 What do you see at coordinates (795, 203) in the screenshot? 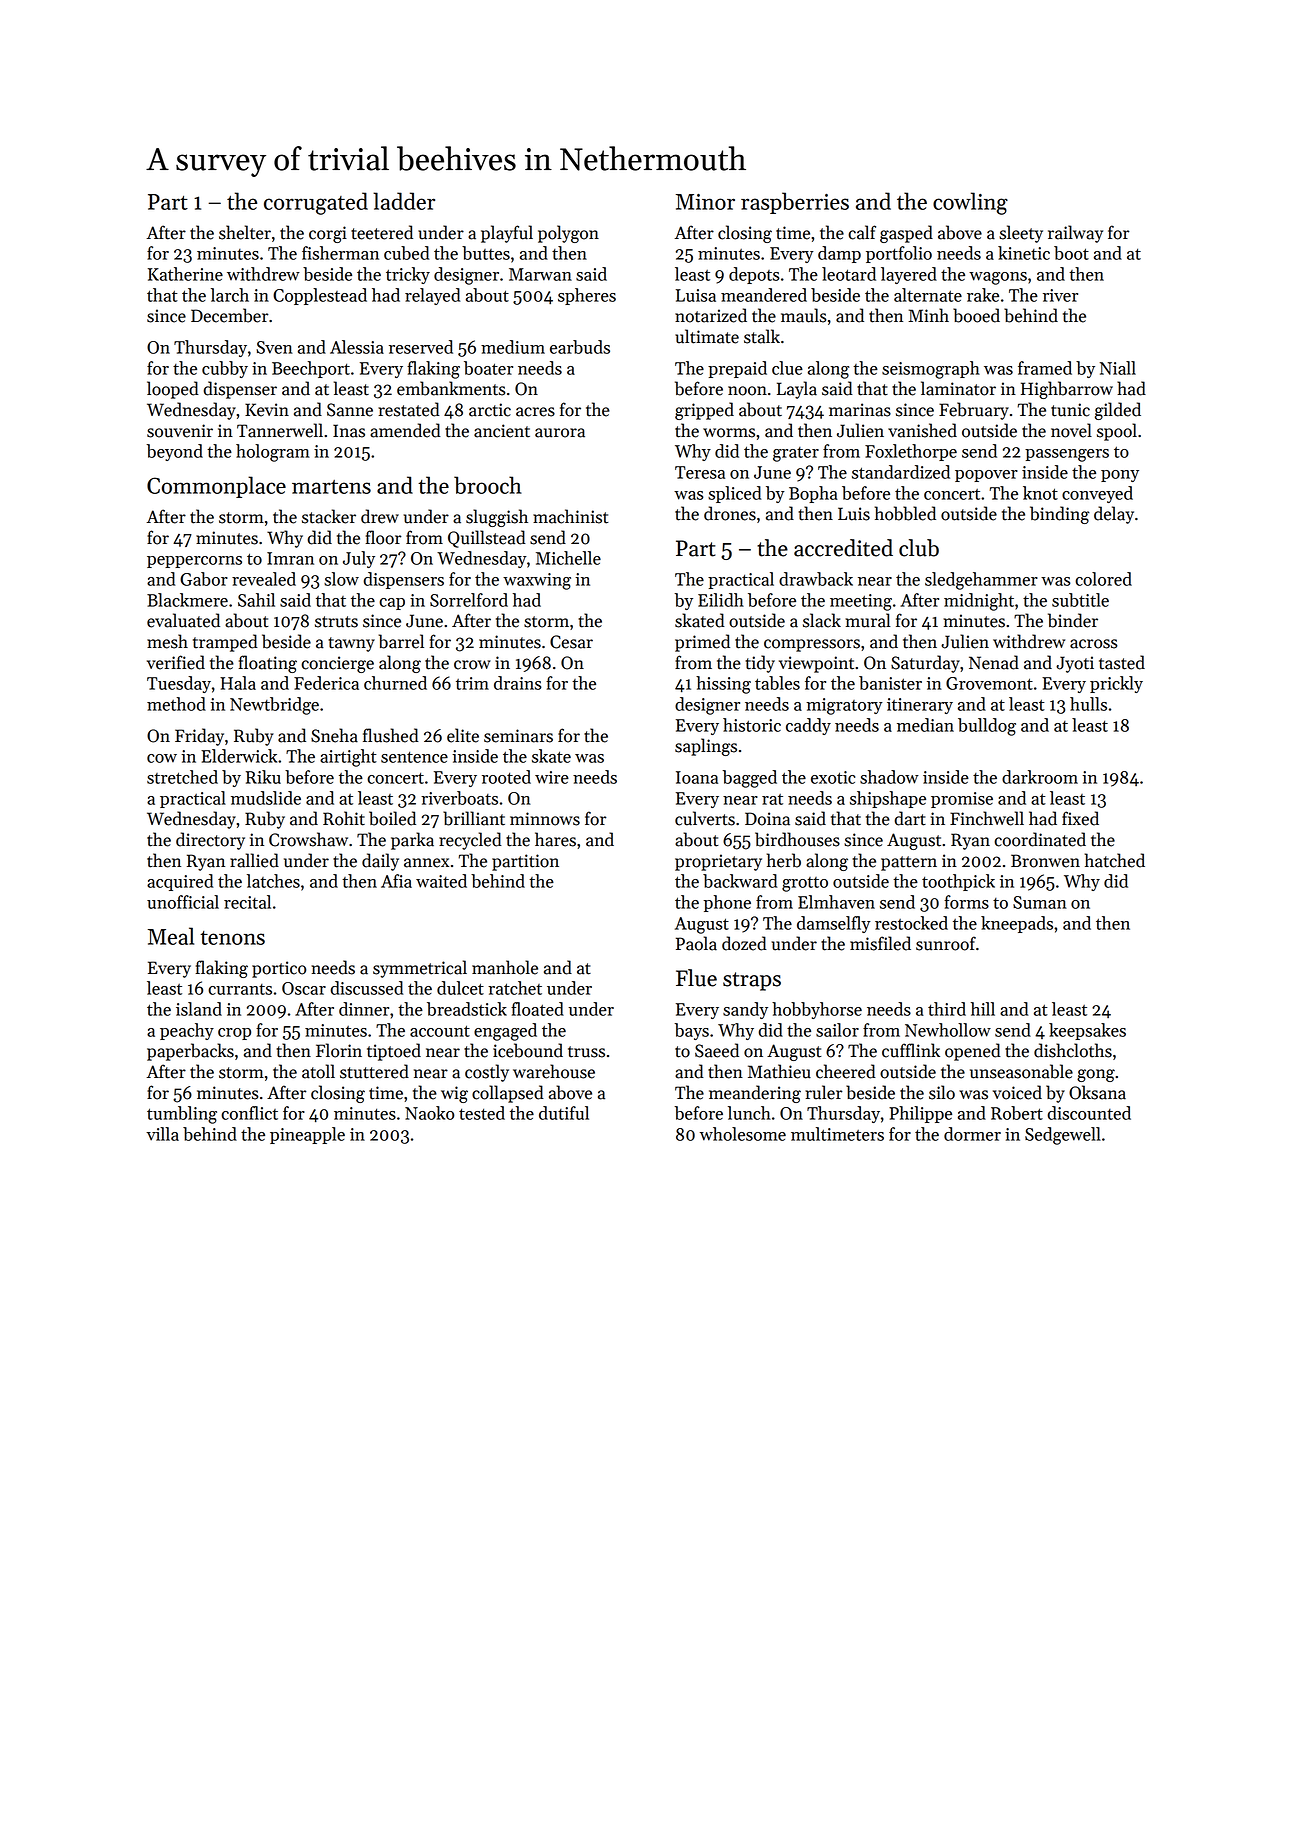
I see `raspberries` at bounding box center [795, 203].
